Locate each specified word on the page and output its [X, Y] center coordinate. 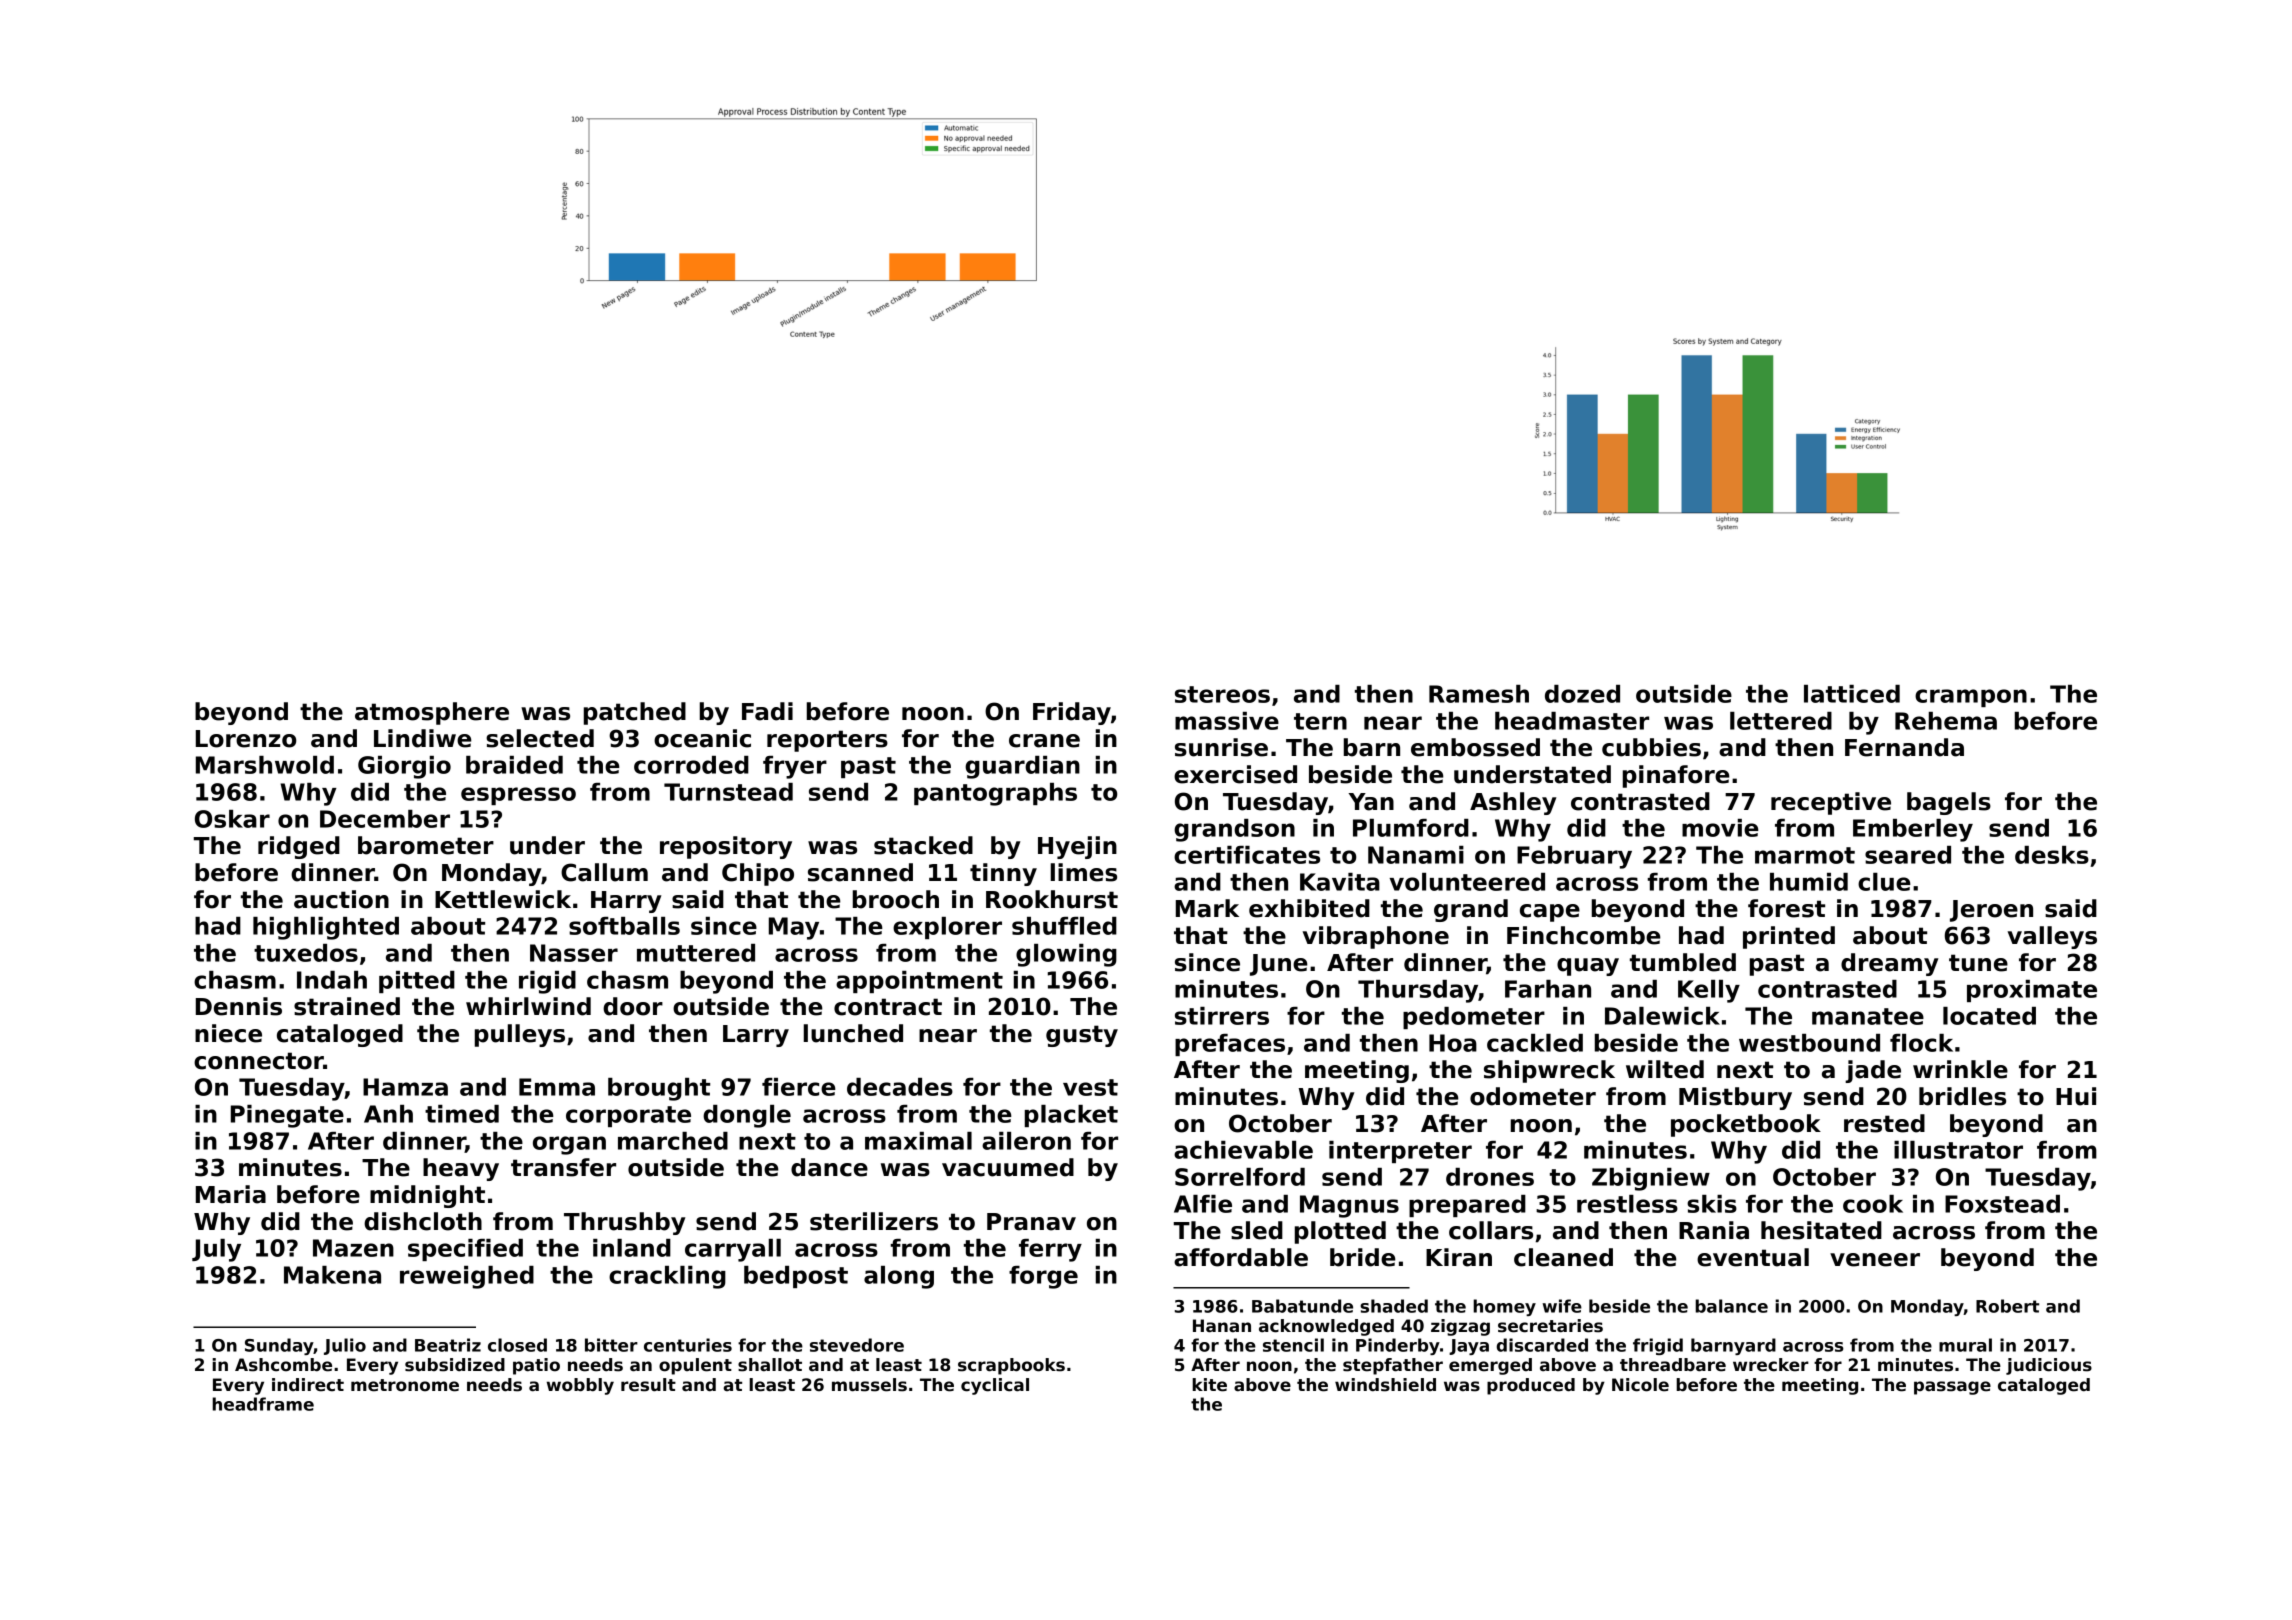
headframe [263, 1404]
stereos [1222, 694]
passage [1952, 1388]
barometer [426, 845]
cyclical [995, 1386]
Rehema [1946, 721]
